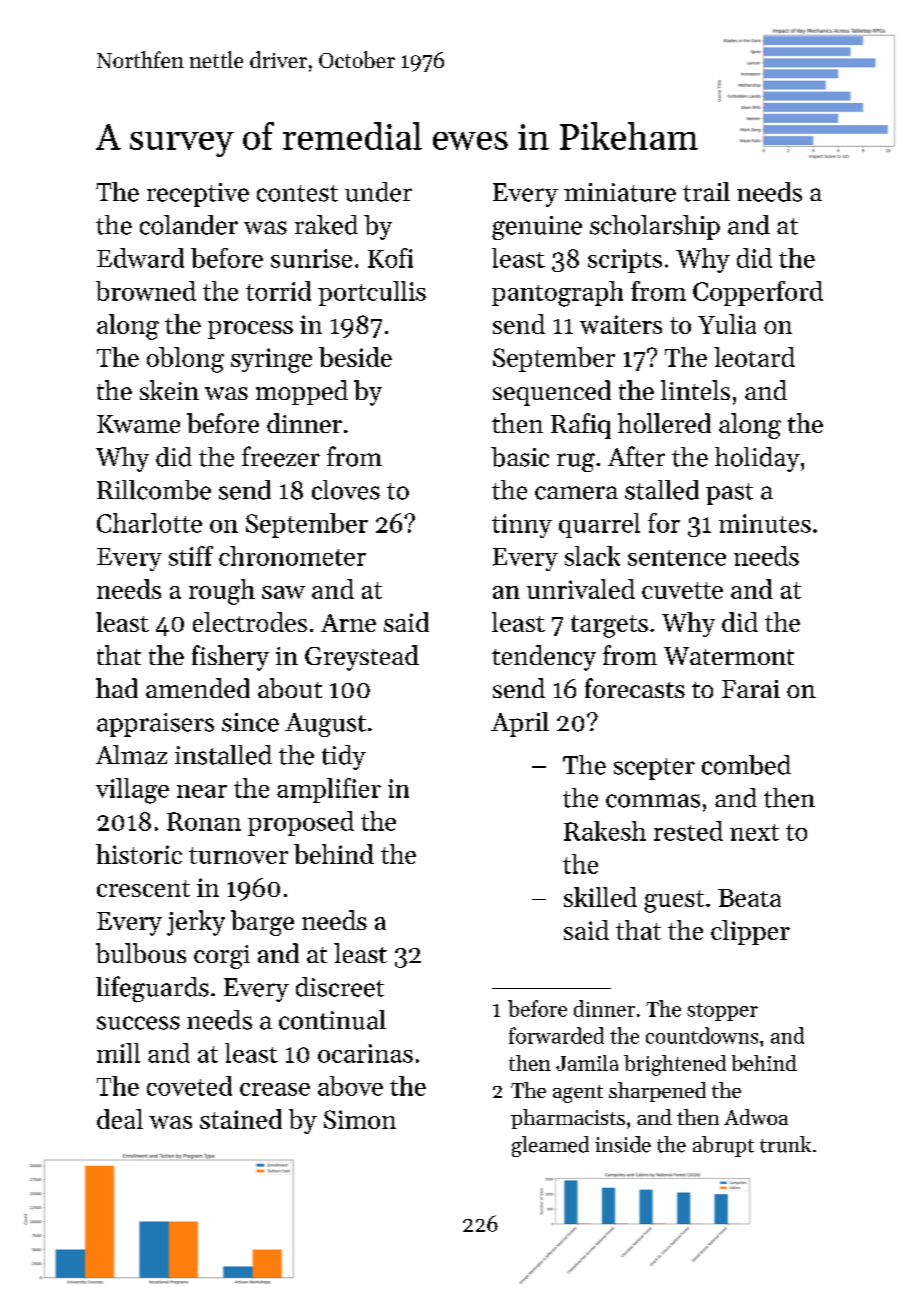 This screenshot has height=1311, width=924. Describe the element at coordinates (609, 626) in the screenshot. I see `targets` at that location.
